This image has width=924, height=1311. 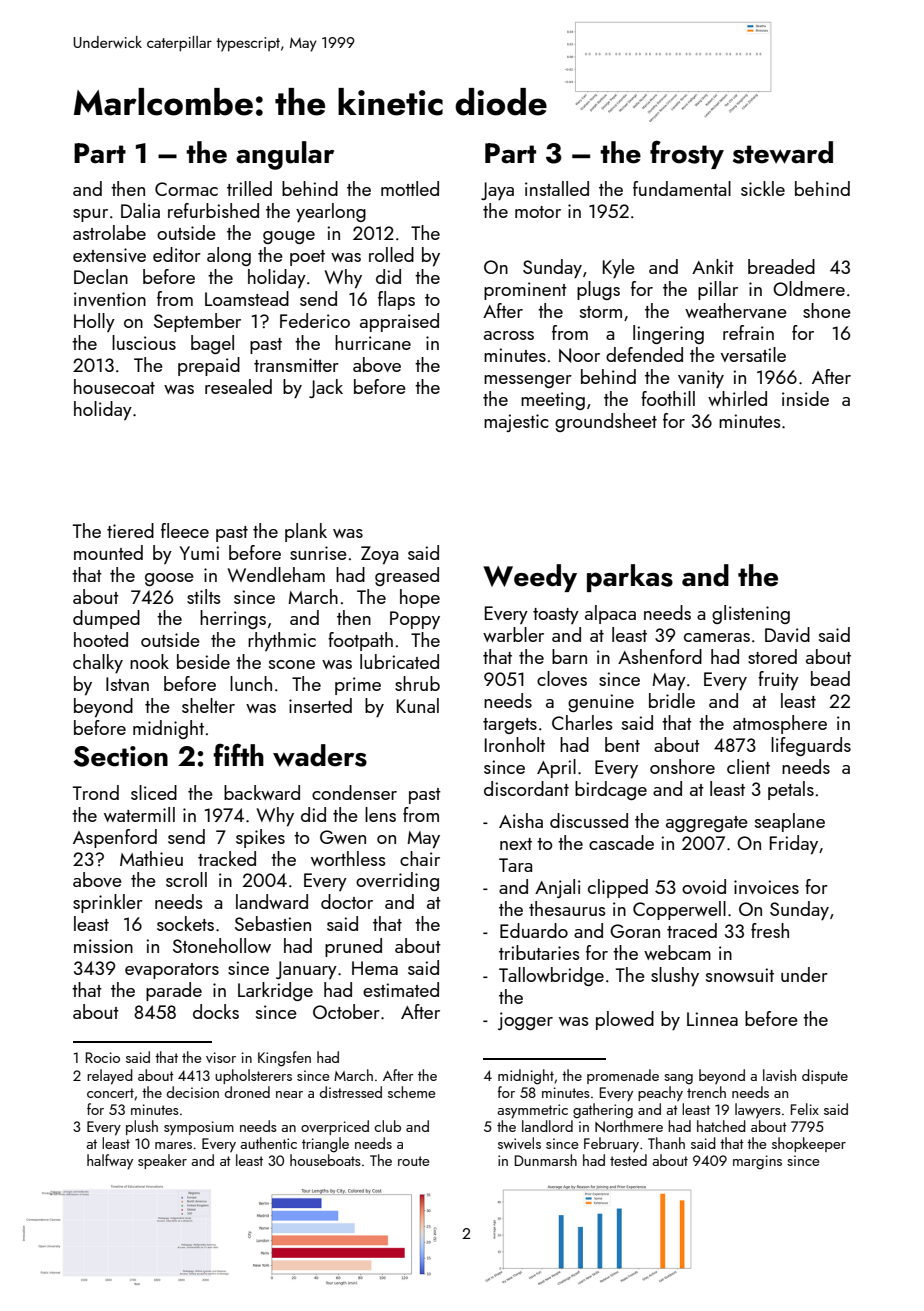 I want to click on sickle, so click(x=763, y=188).
